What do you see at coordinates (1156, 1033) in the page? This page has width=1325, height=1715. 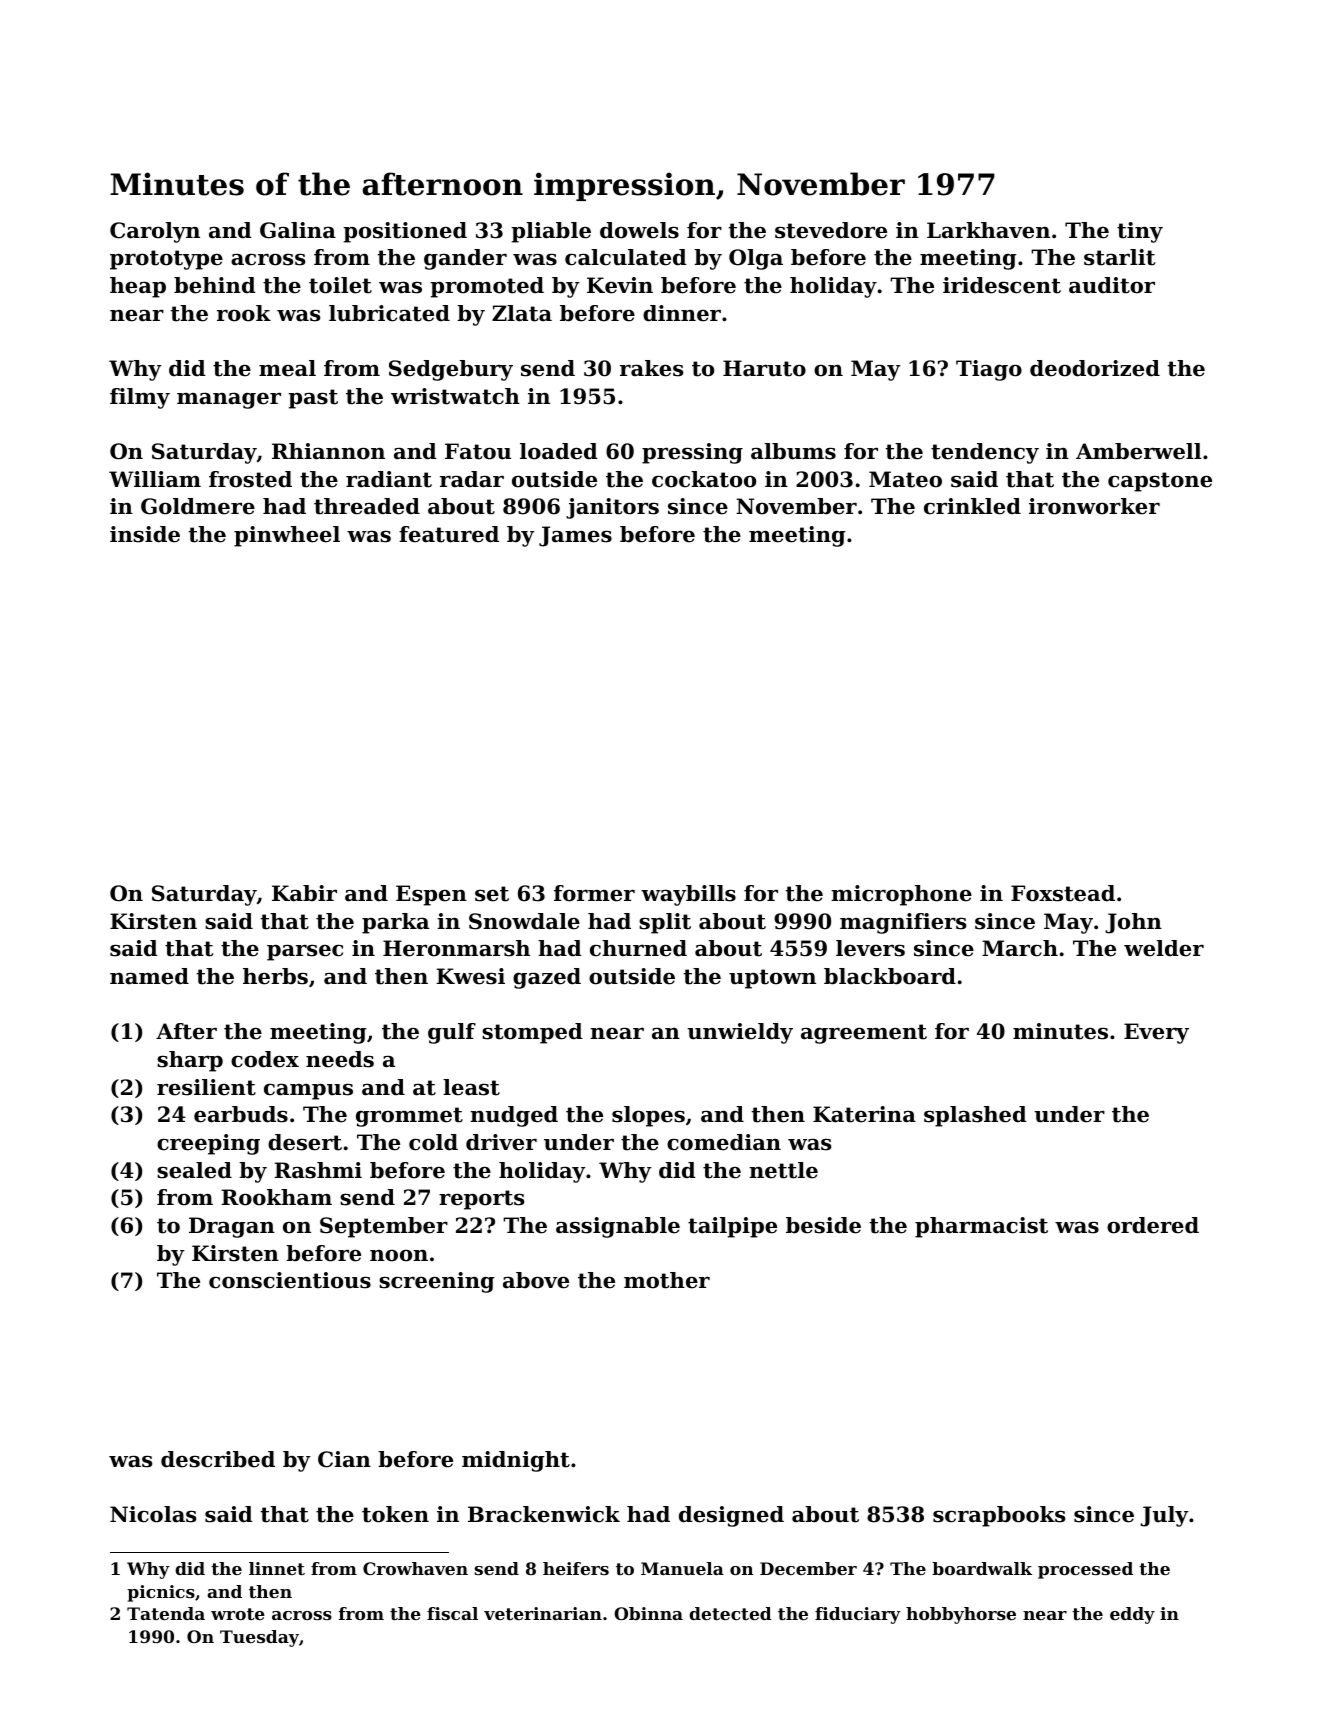 I see `Every` at bounding box center [1156, 1033].
